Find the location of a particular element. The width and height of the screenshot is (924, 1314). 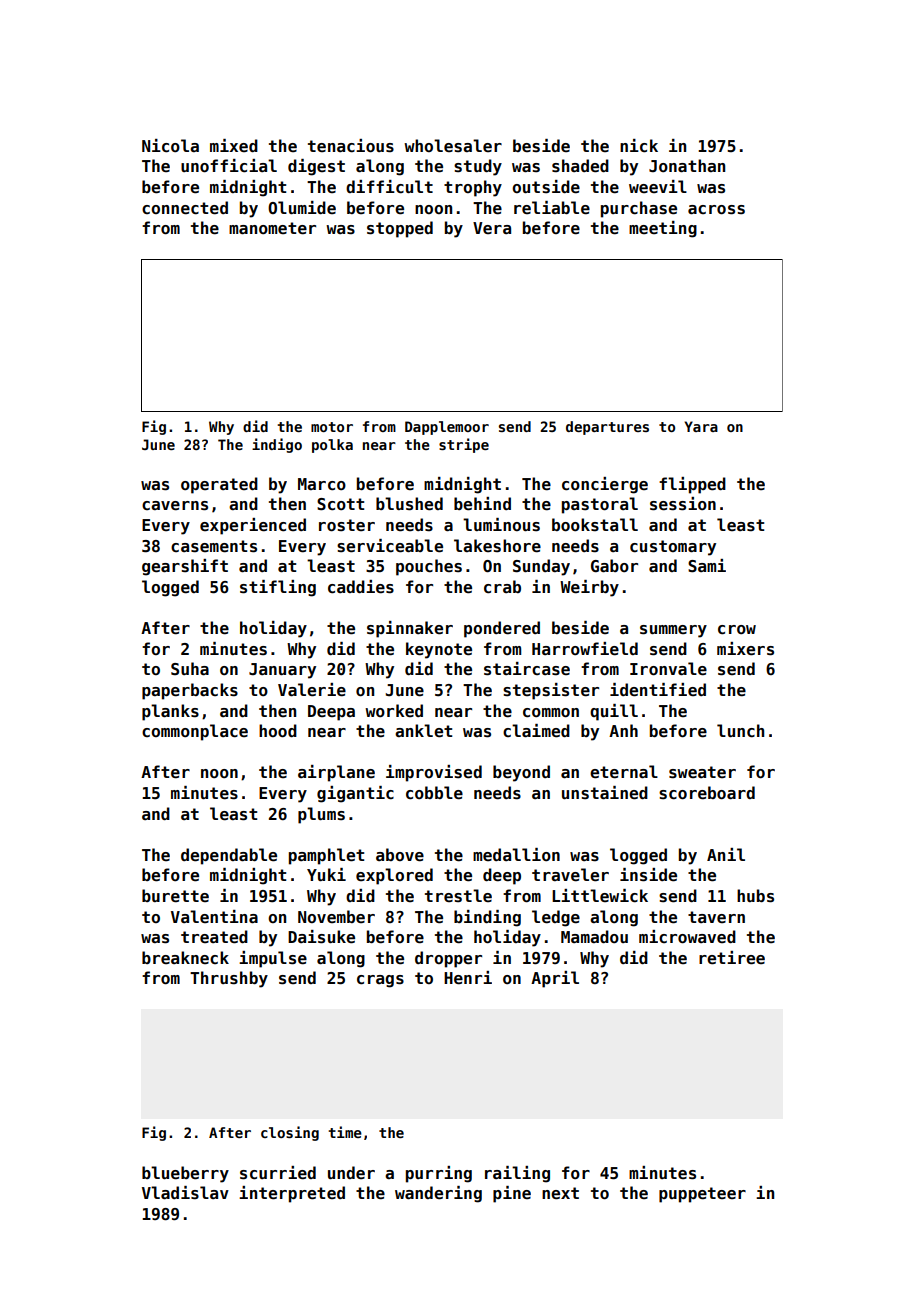

nick is located at coordinates (639, 146).
